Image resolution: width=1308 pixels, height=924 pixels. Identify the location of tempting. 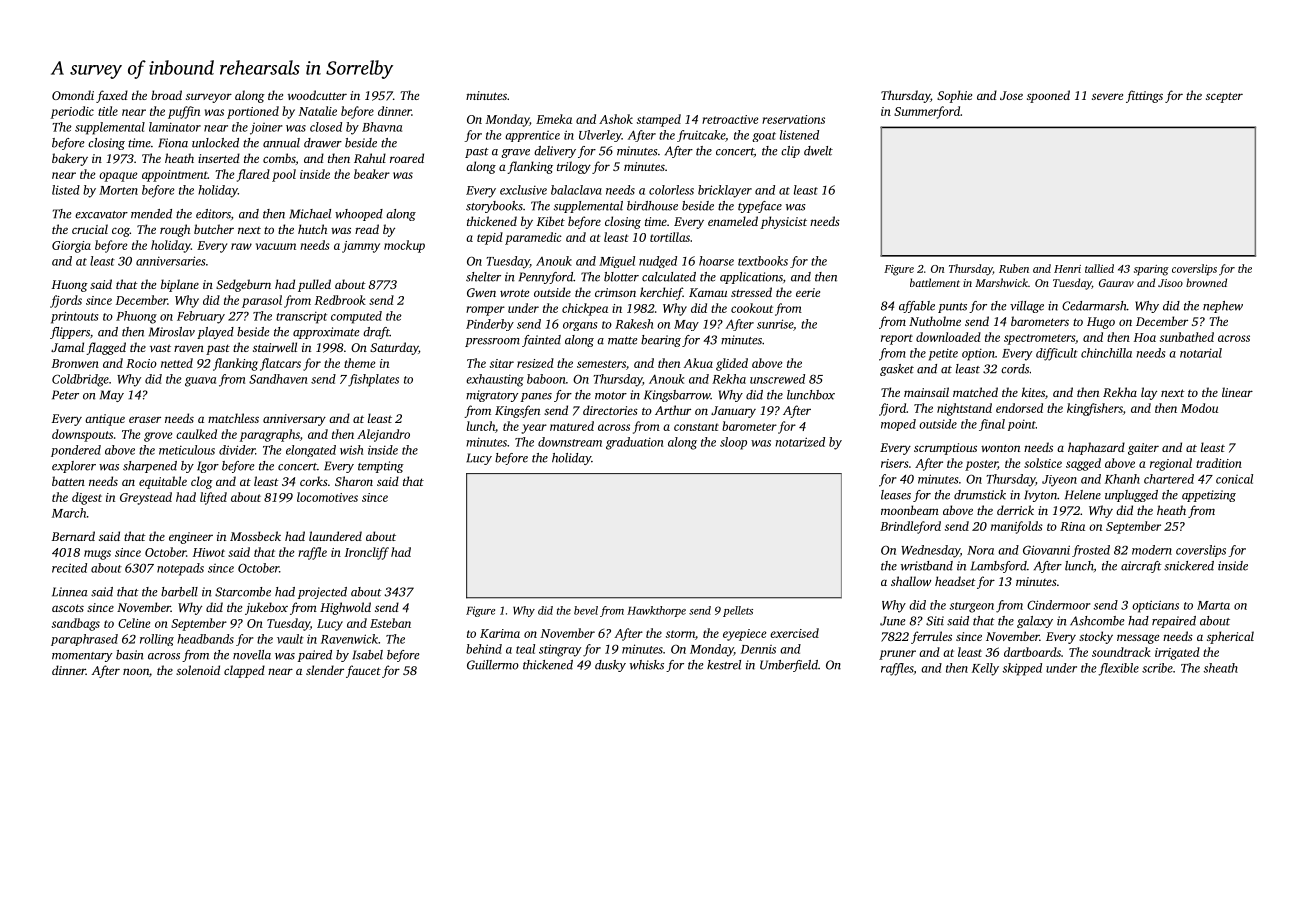
(381, 467).
